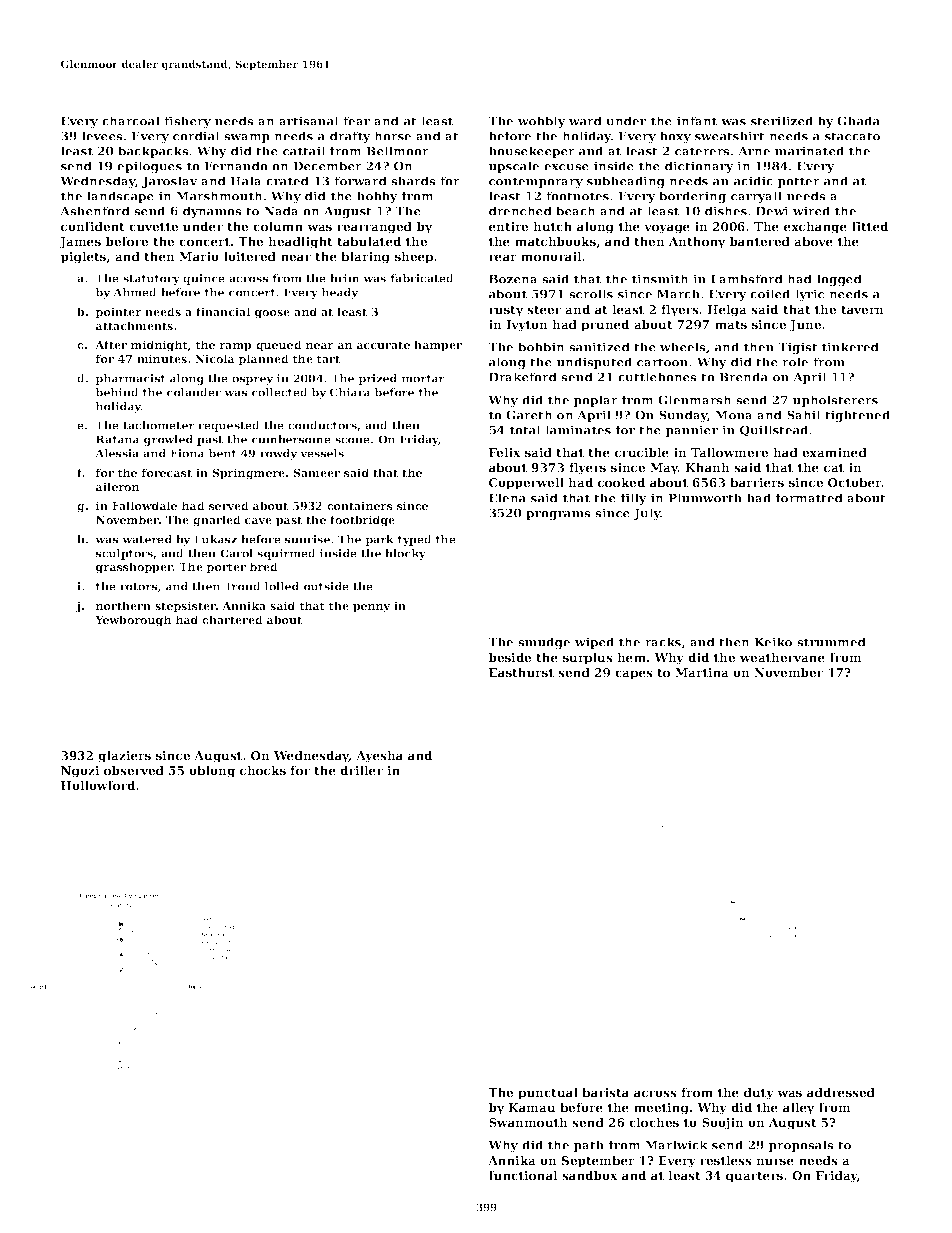 The width and height of the screenshot is (952, 1233). I want to click on programs, so click(558, 515).
